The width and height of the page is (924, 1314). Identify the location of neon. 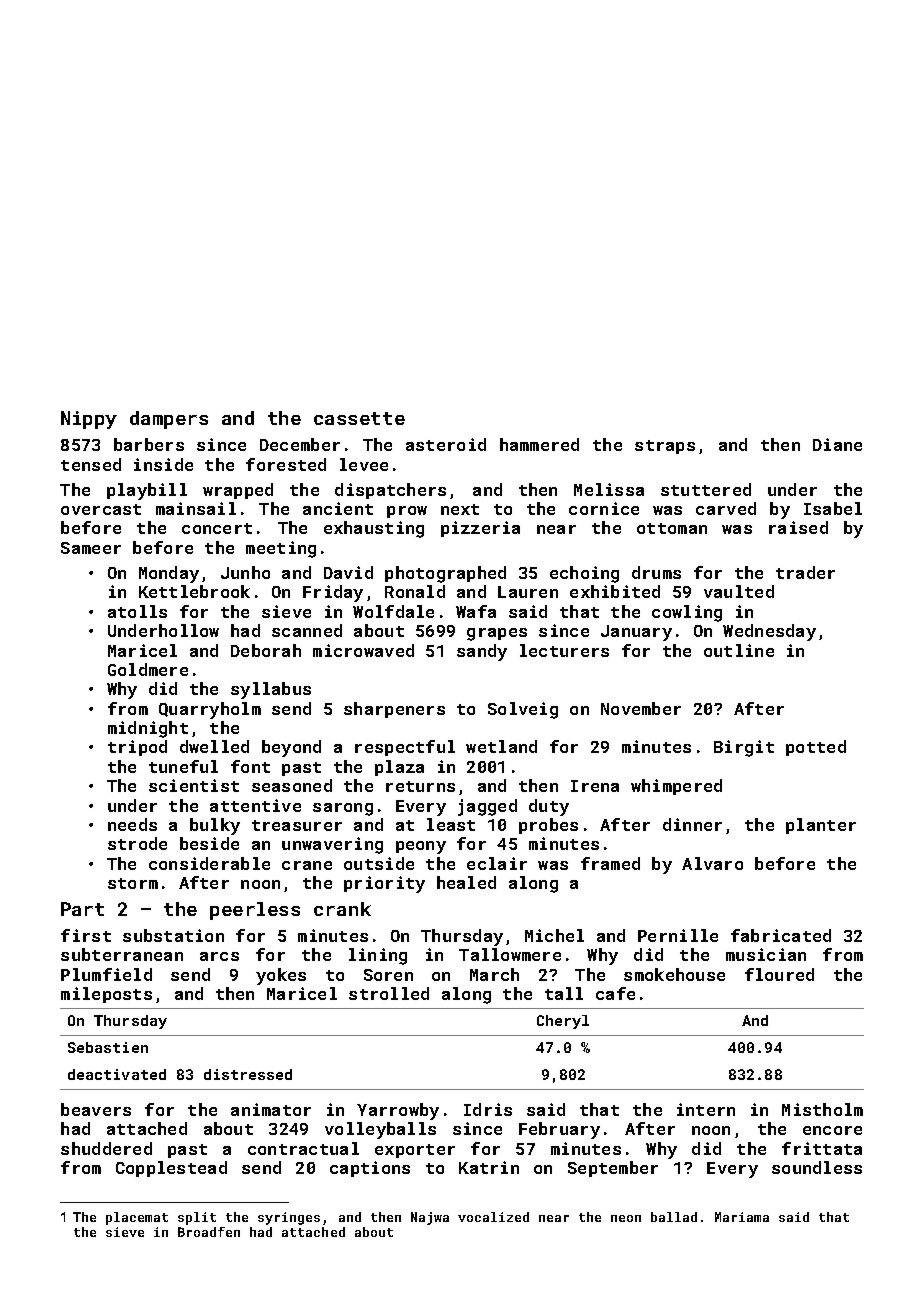
(626, 1218).
